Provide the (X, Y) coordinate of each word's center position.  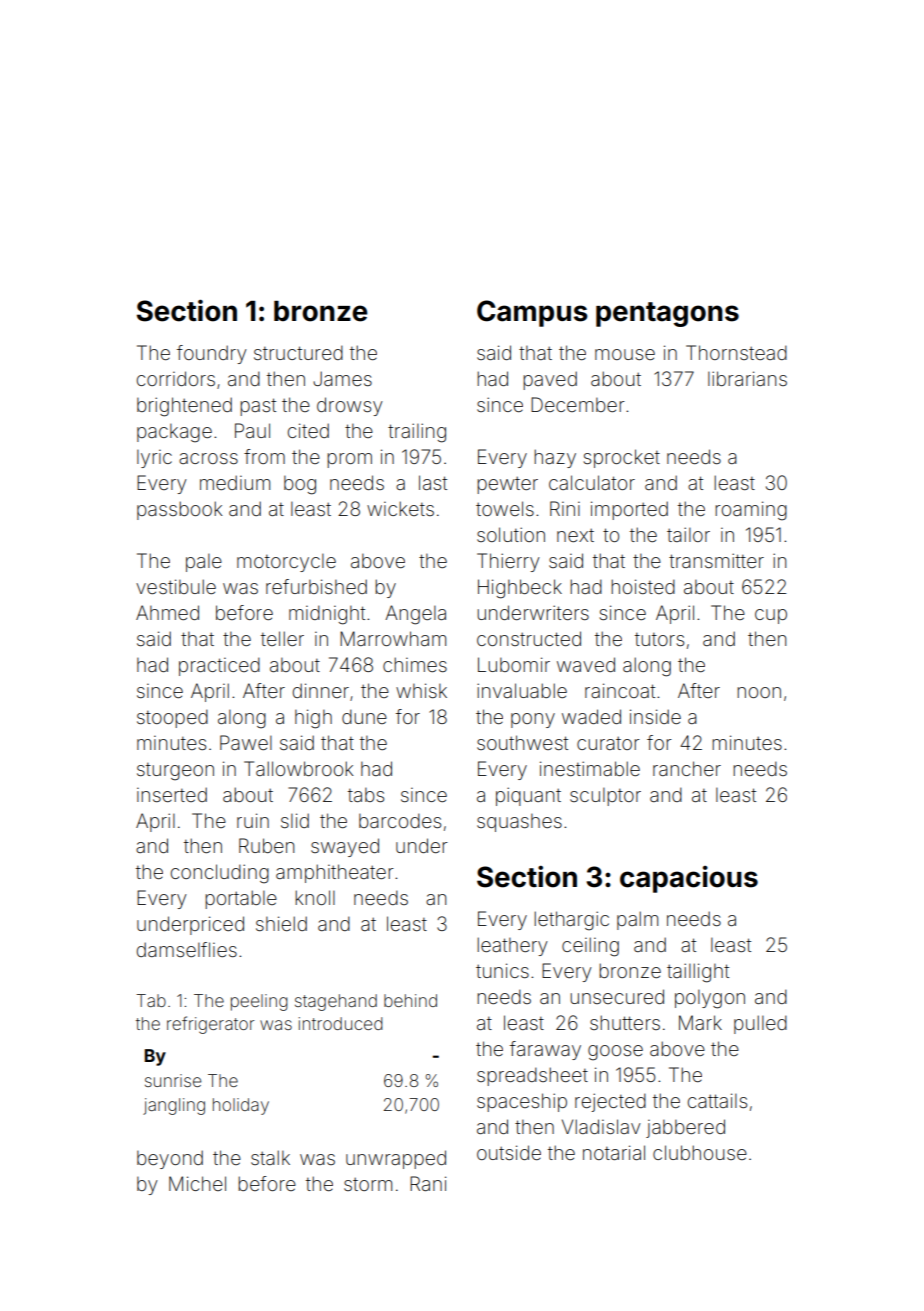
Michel (197, 1183)
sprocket (622, 458)
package (174, 433)
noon (759, 692)
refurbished (316, 586)
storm (368, 1184)
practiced (219, 666)
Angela (415, 615)
